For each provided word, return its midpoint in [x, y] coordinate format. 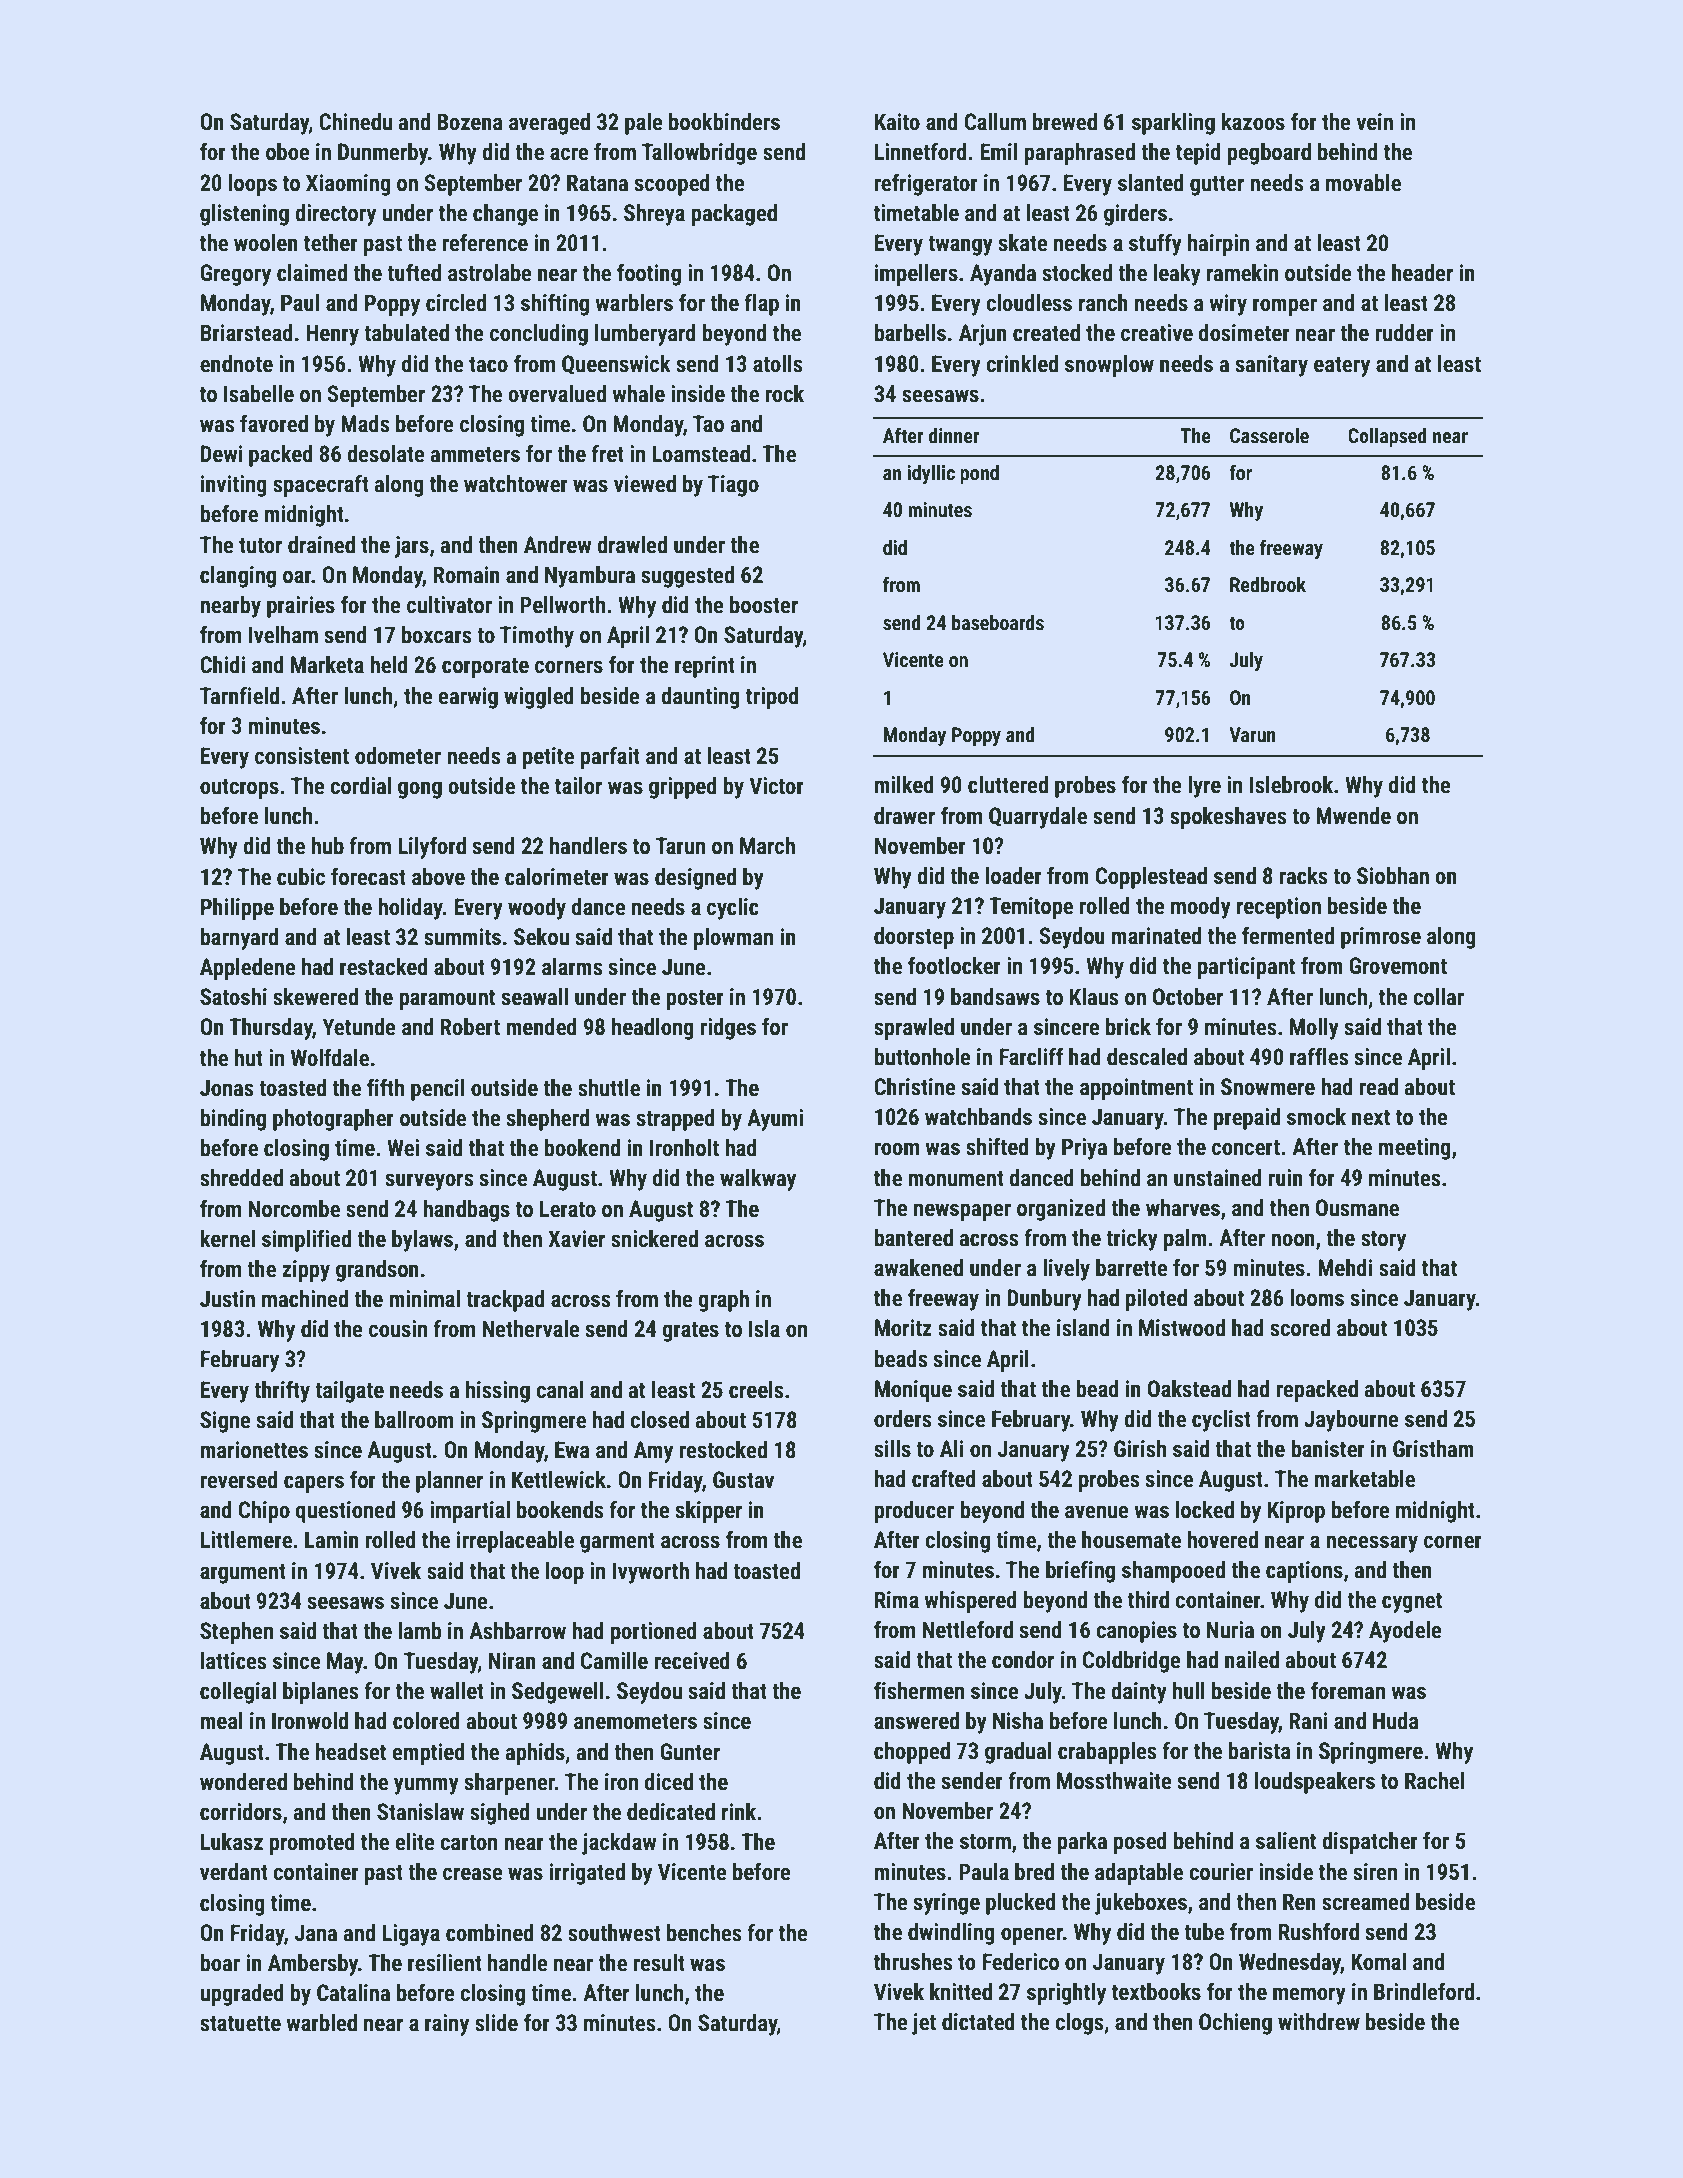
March [767, 846]
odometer [398, 756]
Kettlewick [559, 1480]
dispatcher [1370, 1843]
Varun [1252, 734]
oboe [288, 152]
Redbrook [1268, 584]
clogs [1079, 2024]
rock [784, 394]
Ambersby [313, 1965]
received [692, 1661]
